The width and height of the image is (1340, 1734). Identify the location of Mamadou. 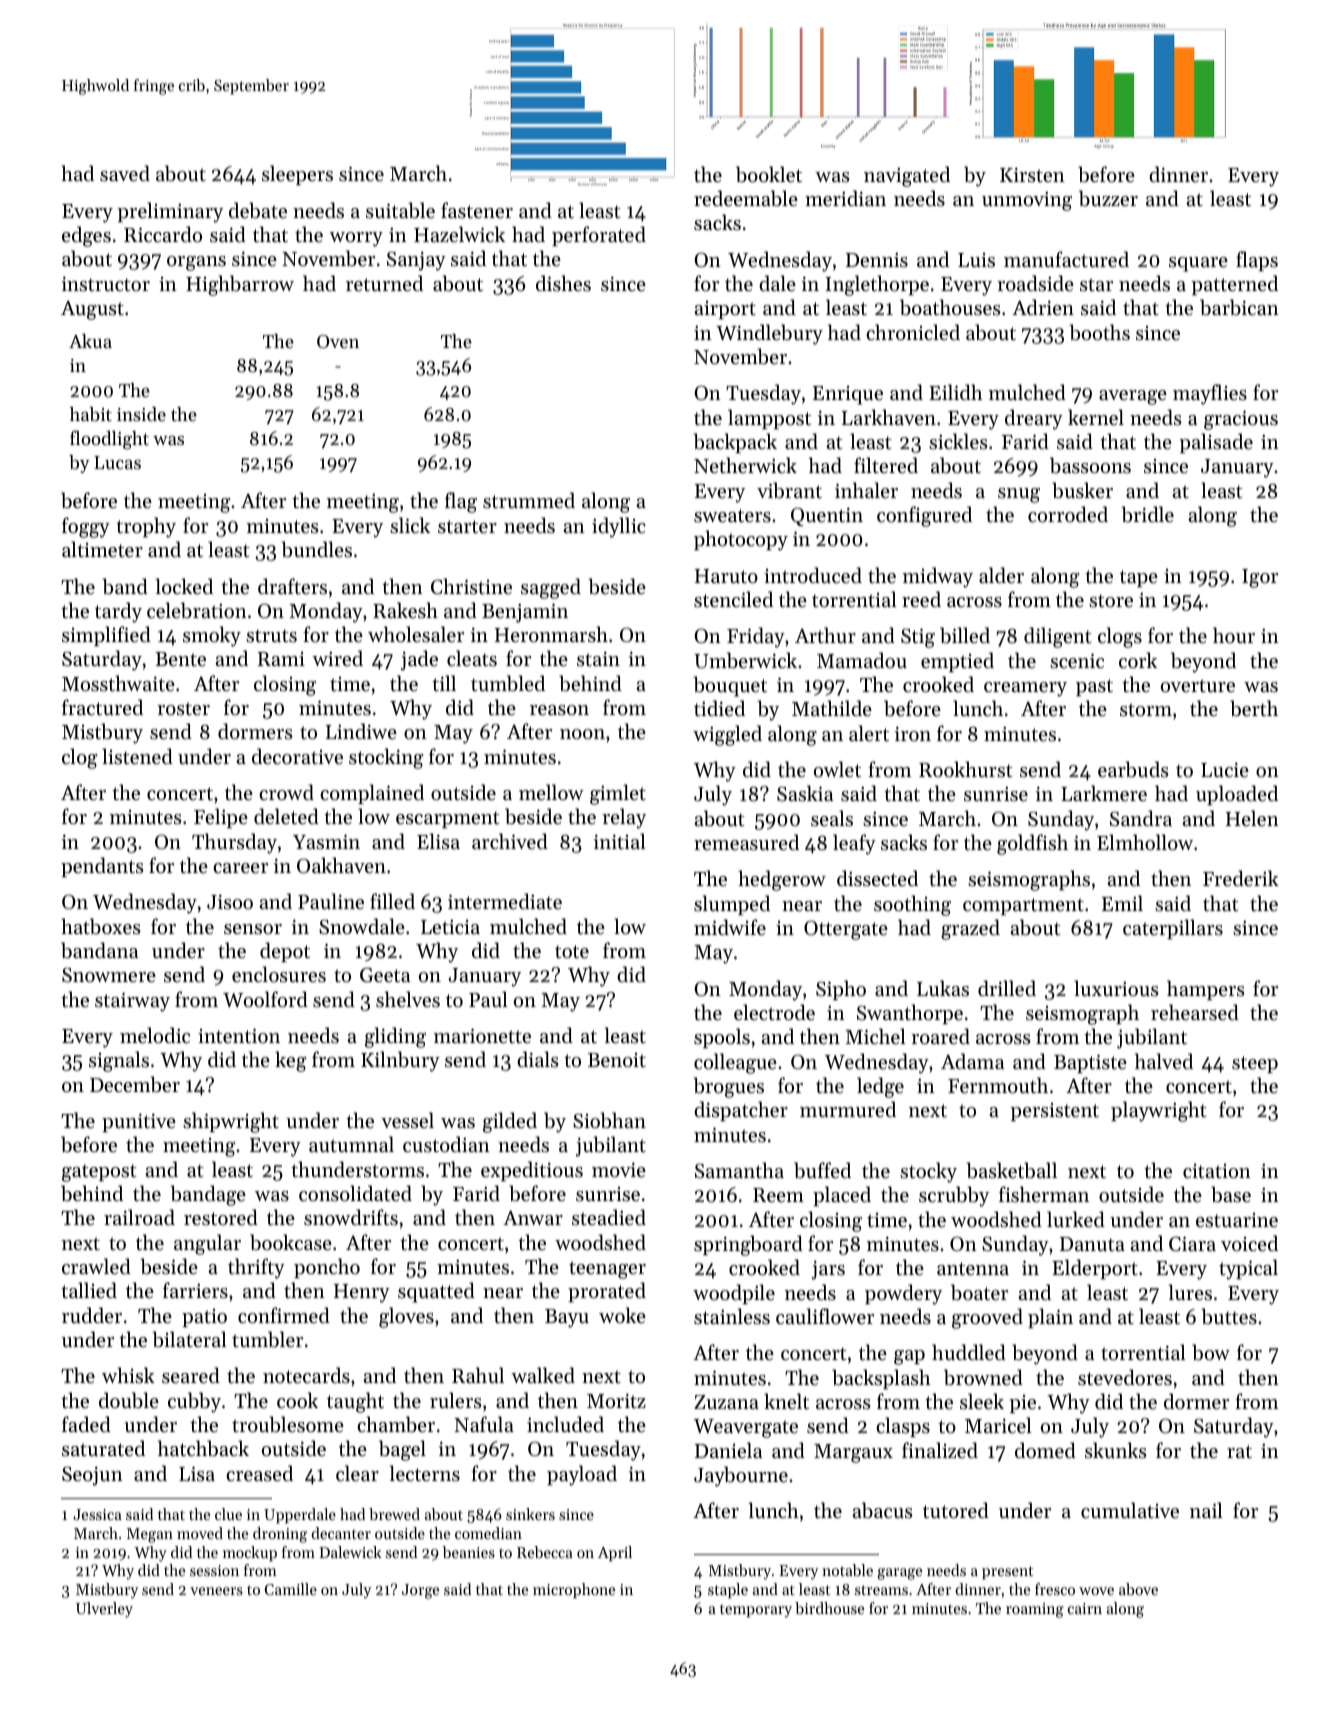
(862, 660).
